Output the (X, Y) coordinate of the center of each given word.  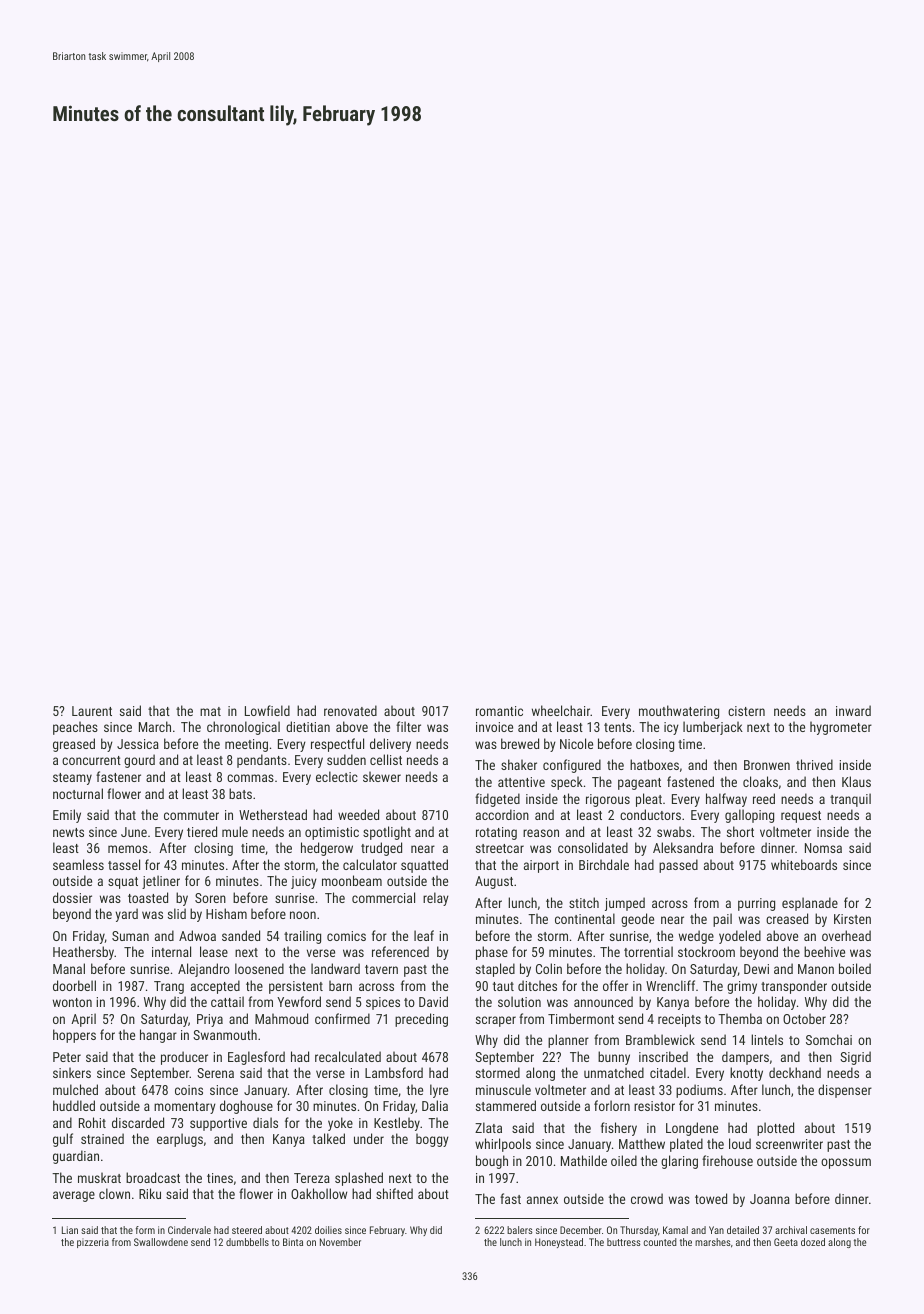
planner (568, 1041)
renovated (350, 710)
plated (686, 1145)
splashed (359, 1179)
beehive (824, 951)
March (155, 726)
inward (853, 710)
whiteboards (804, 864)
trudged (381, 849)
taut (503, 986)
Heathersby (83, 953)
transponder (794, 987)
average (74, 1196)
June (134, 832)
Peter (67, 1057)
